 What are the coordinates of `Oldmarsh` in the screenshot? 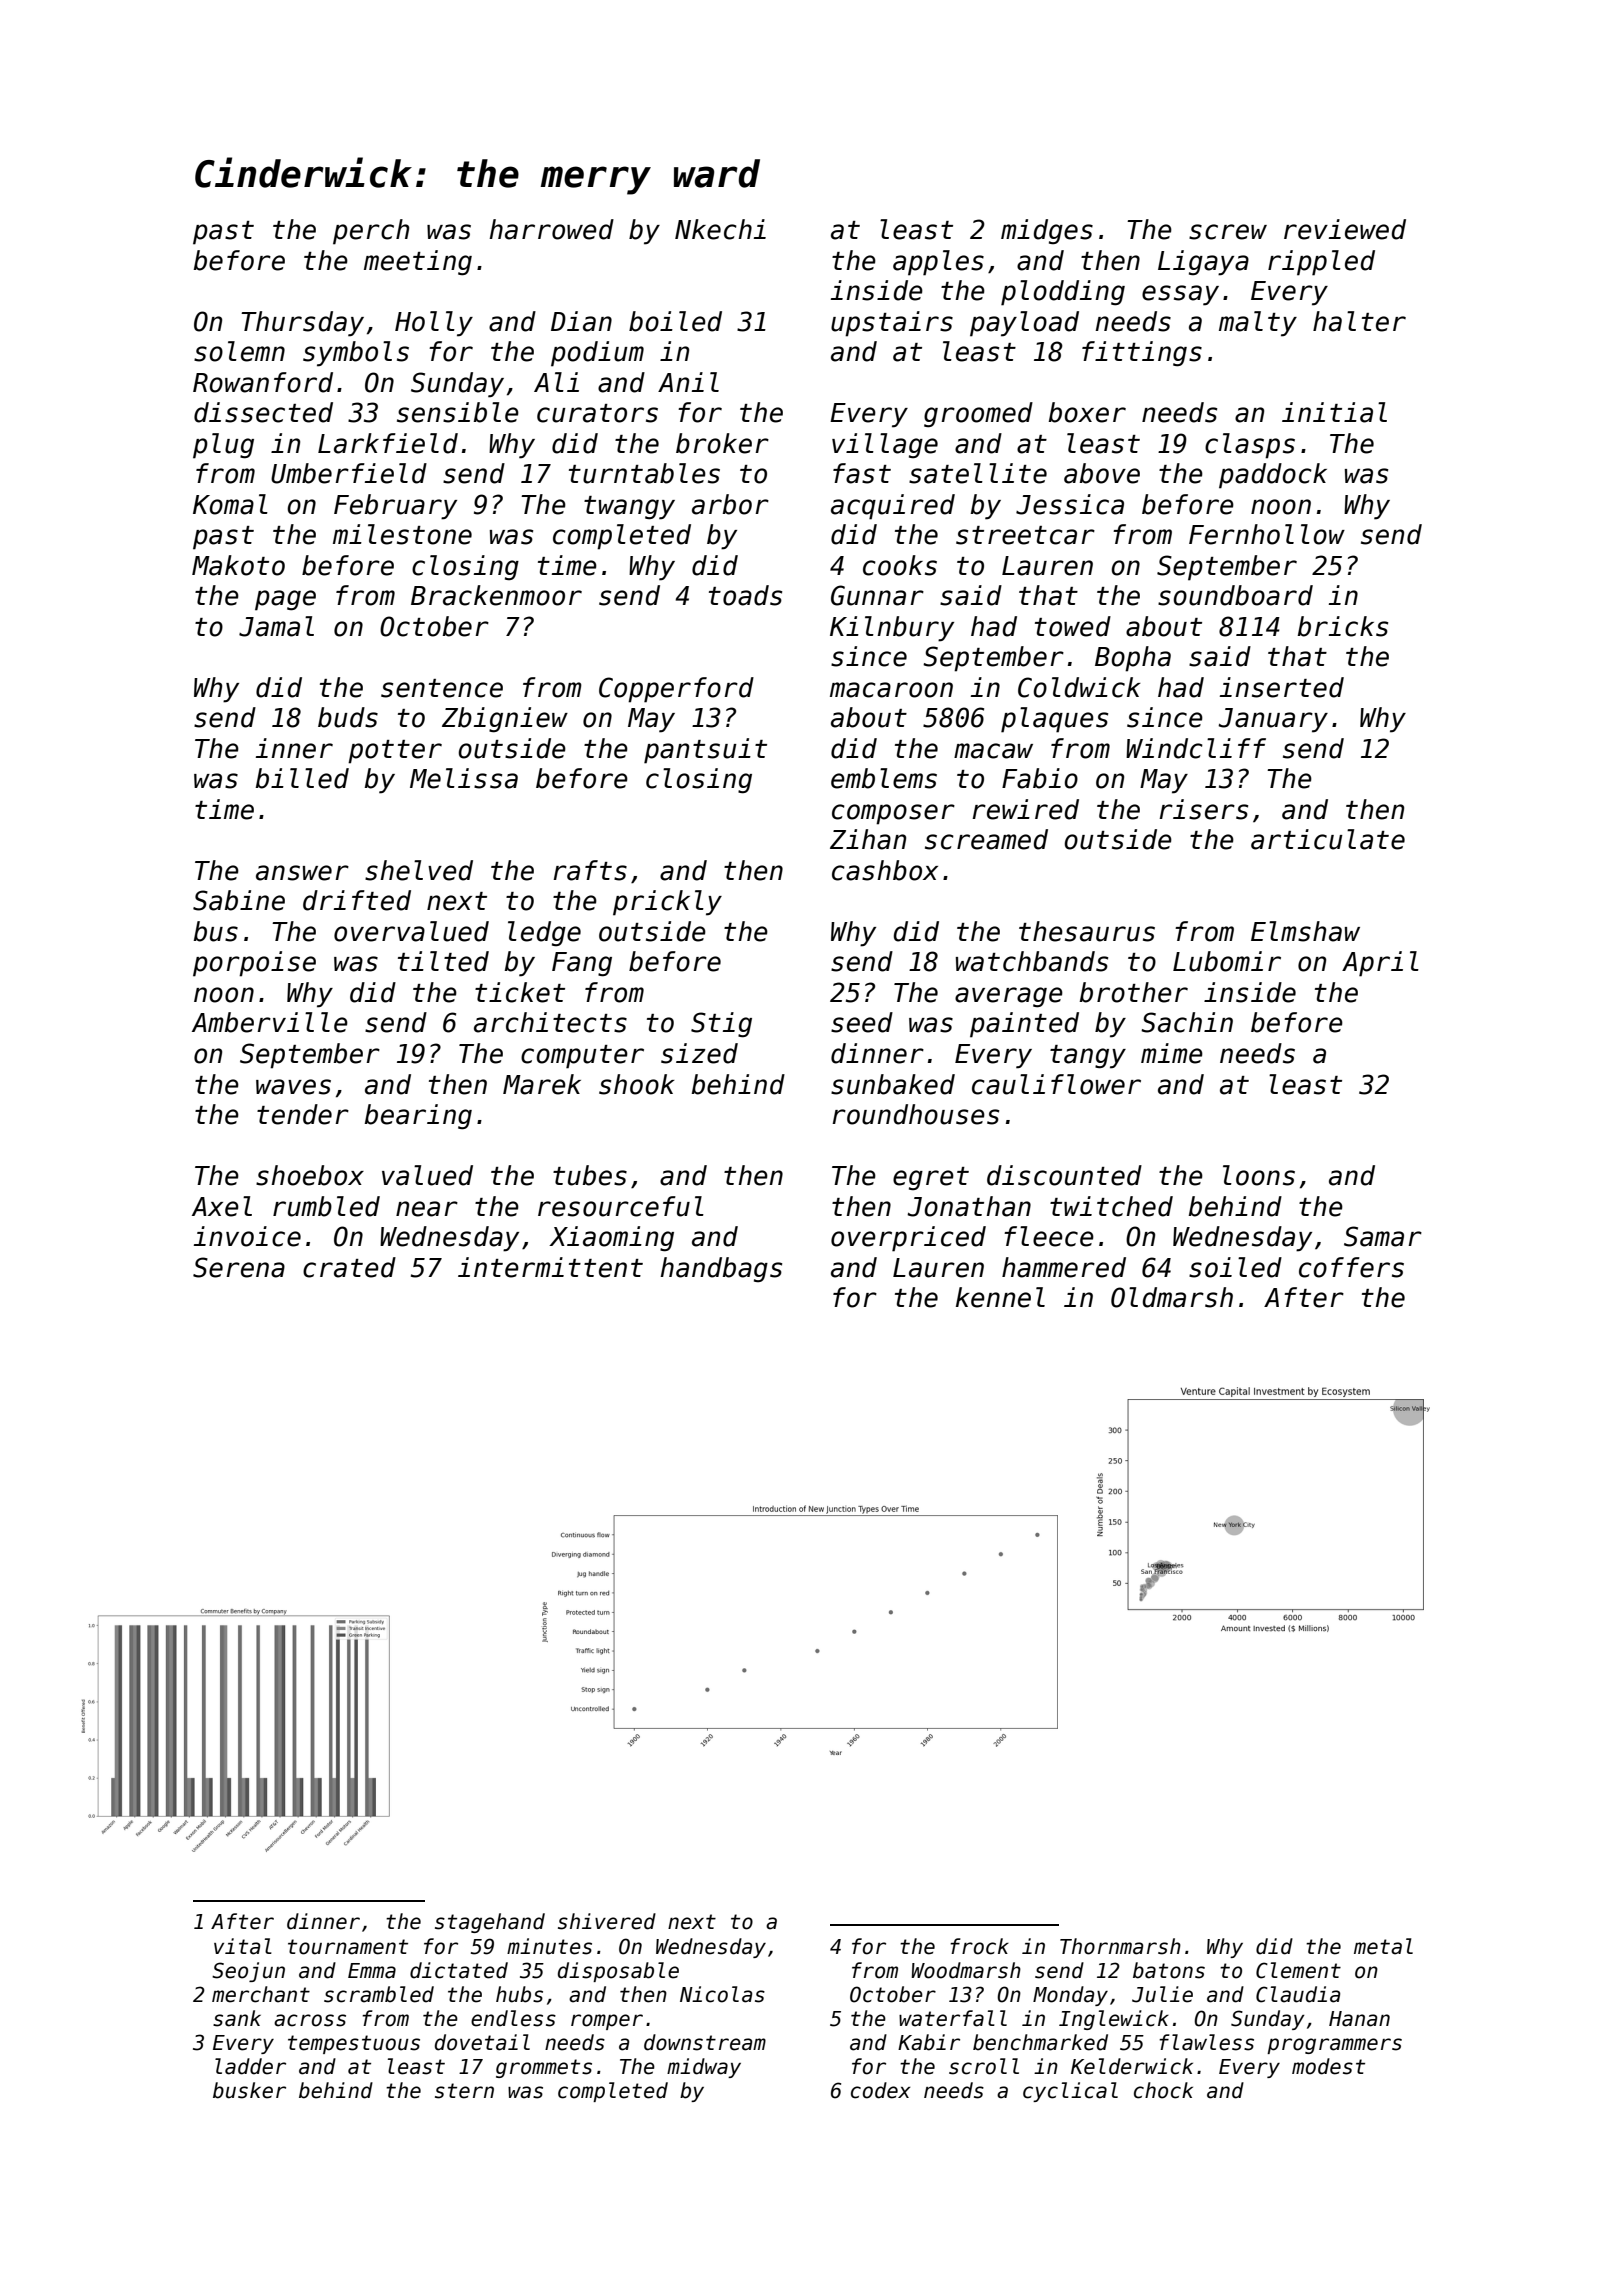 It's located at (1172, 1297).
